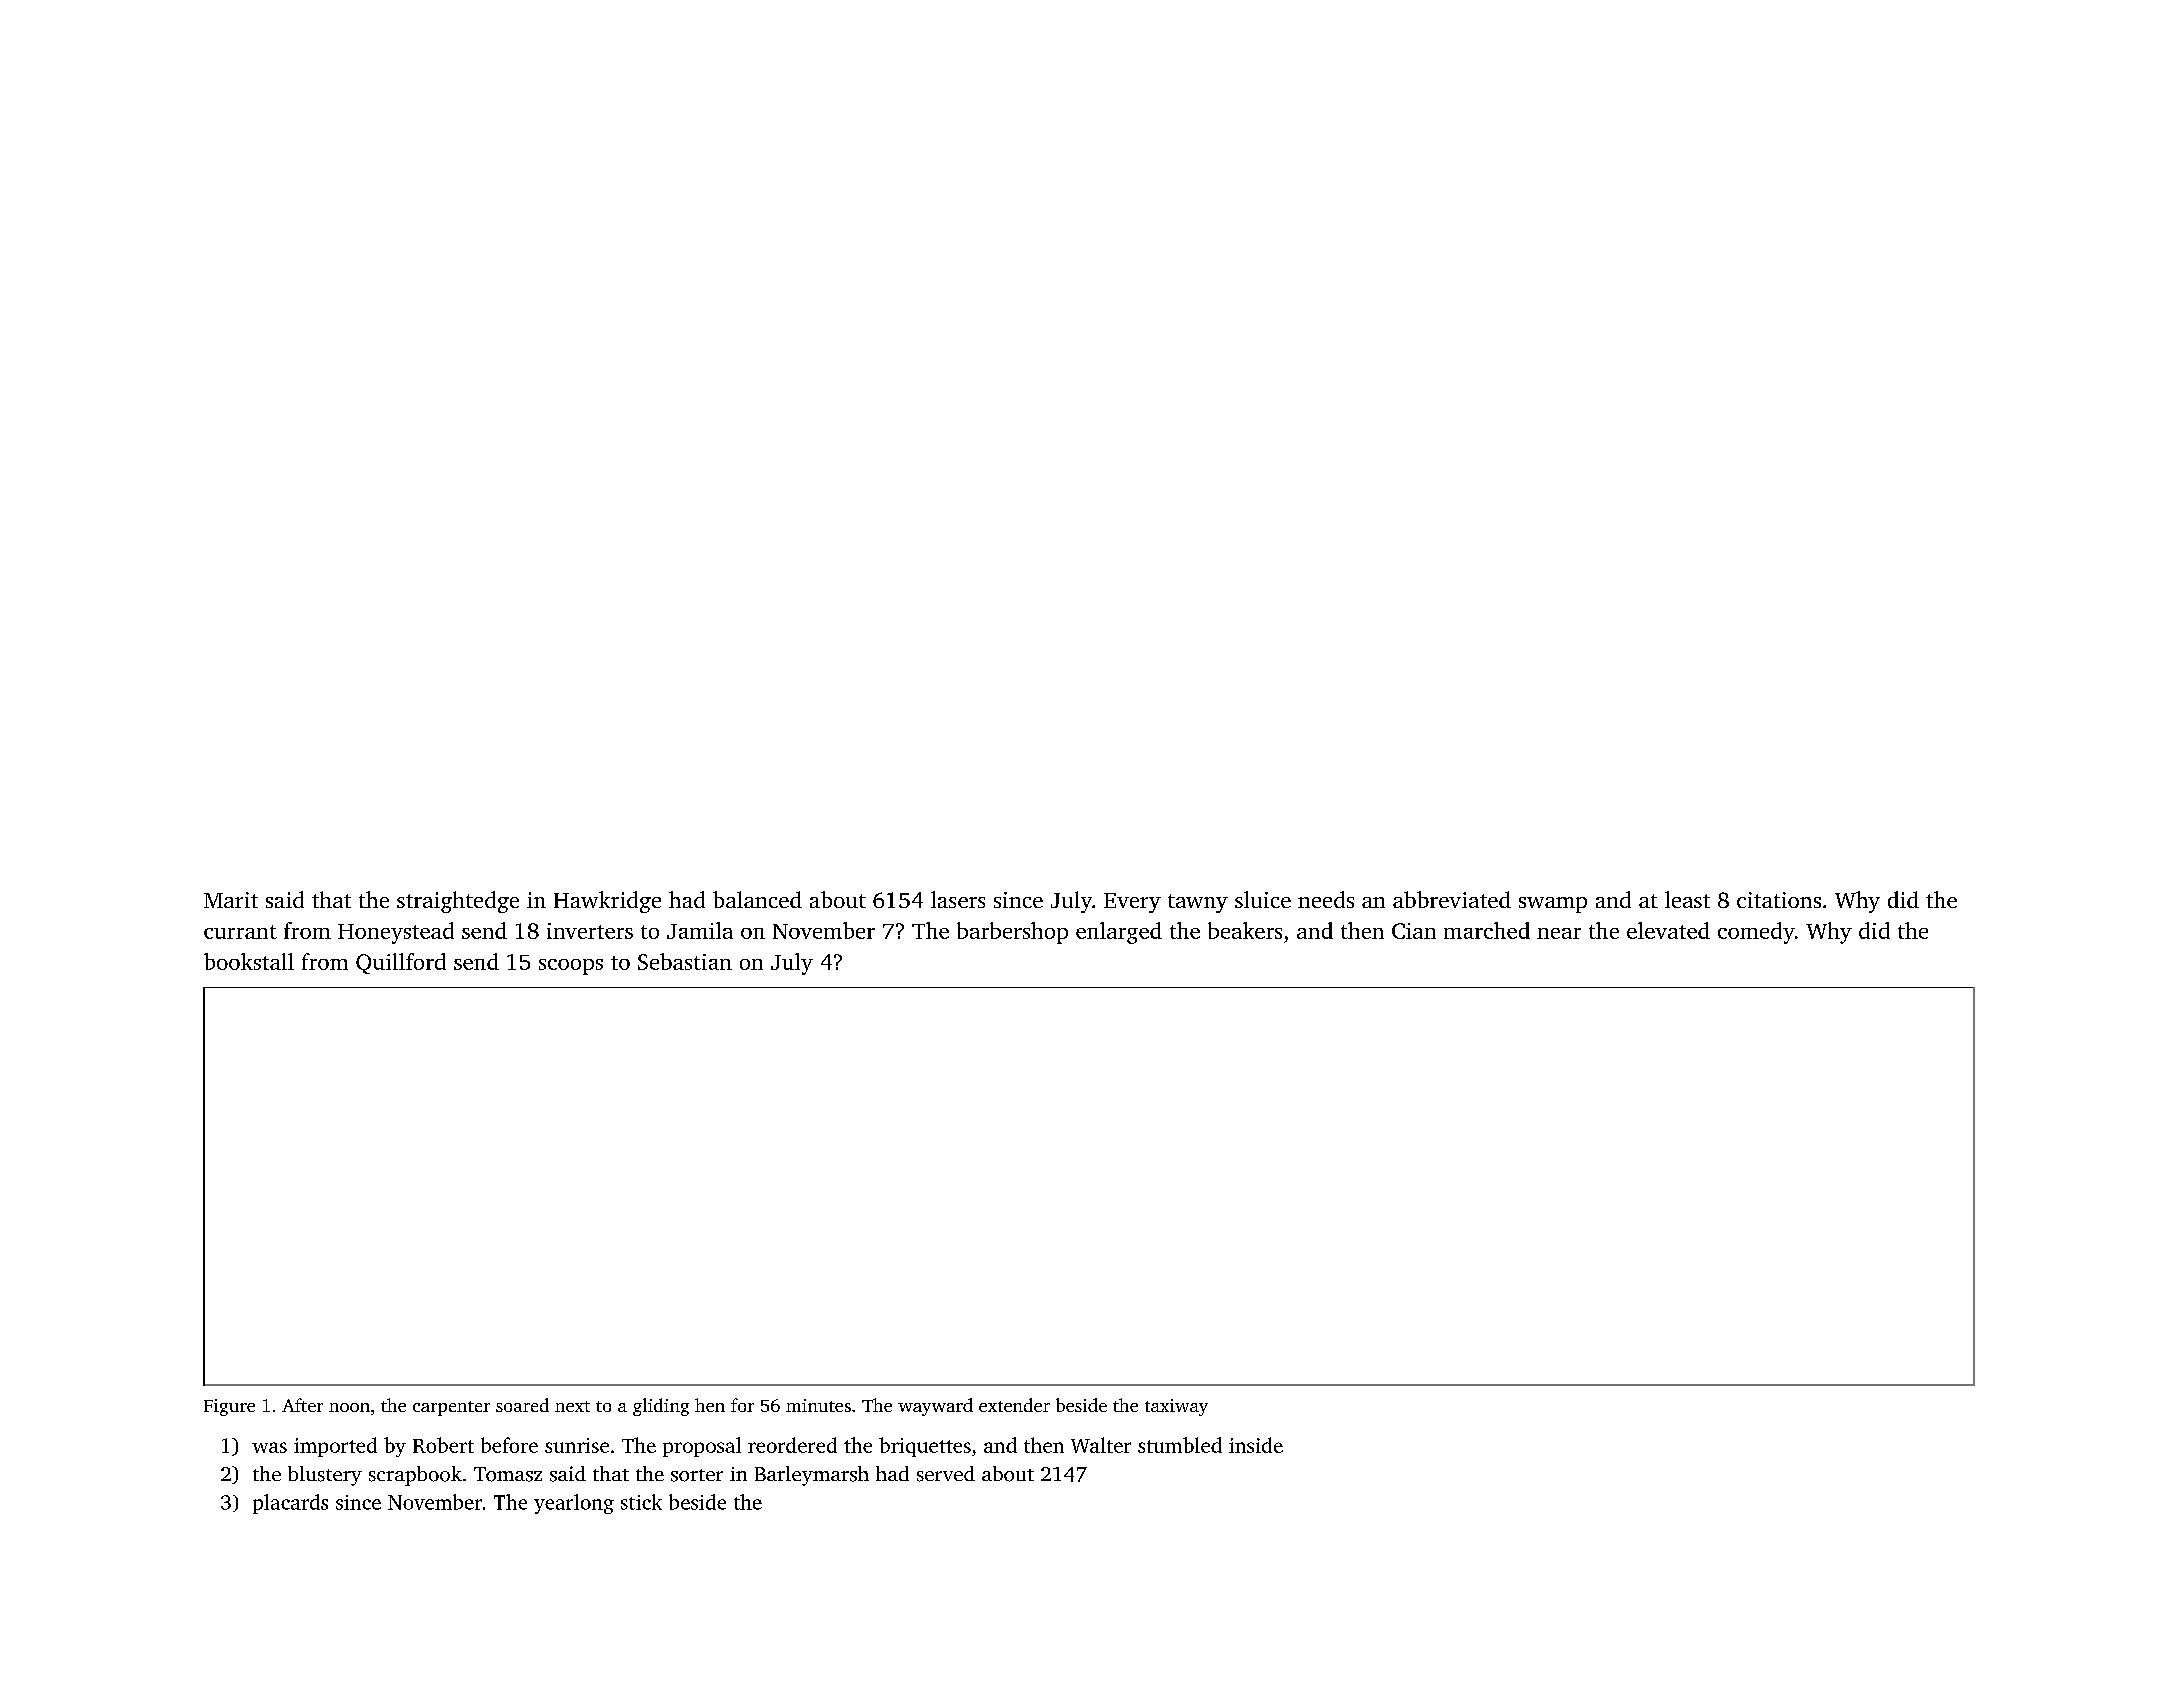  Describe the element at coordinates (396, 933) in the screenshot. I see `Honeystead` at that location.
